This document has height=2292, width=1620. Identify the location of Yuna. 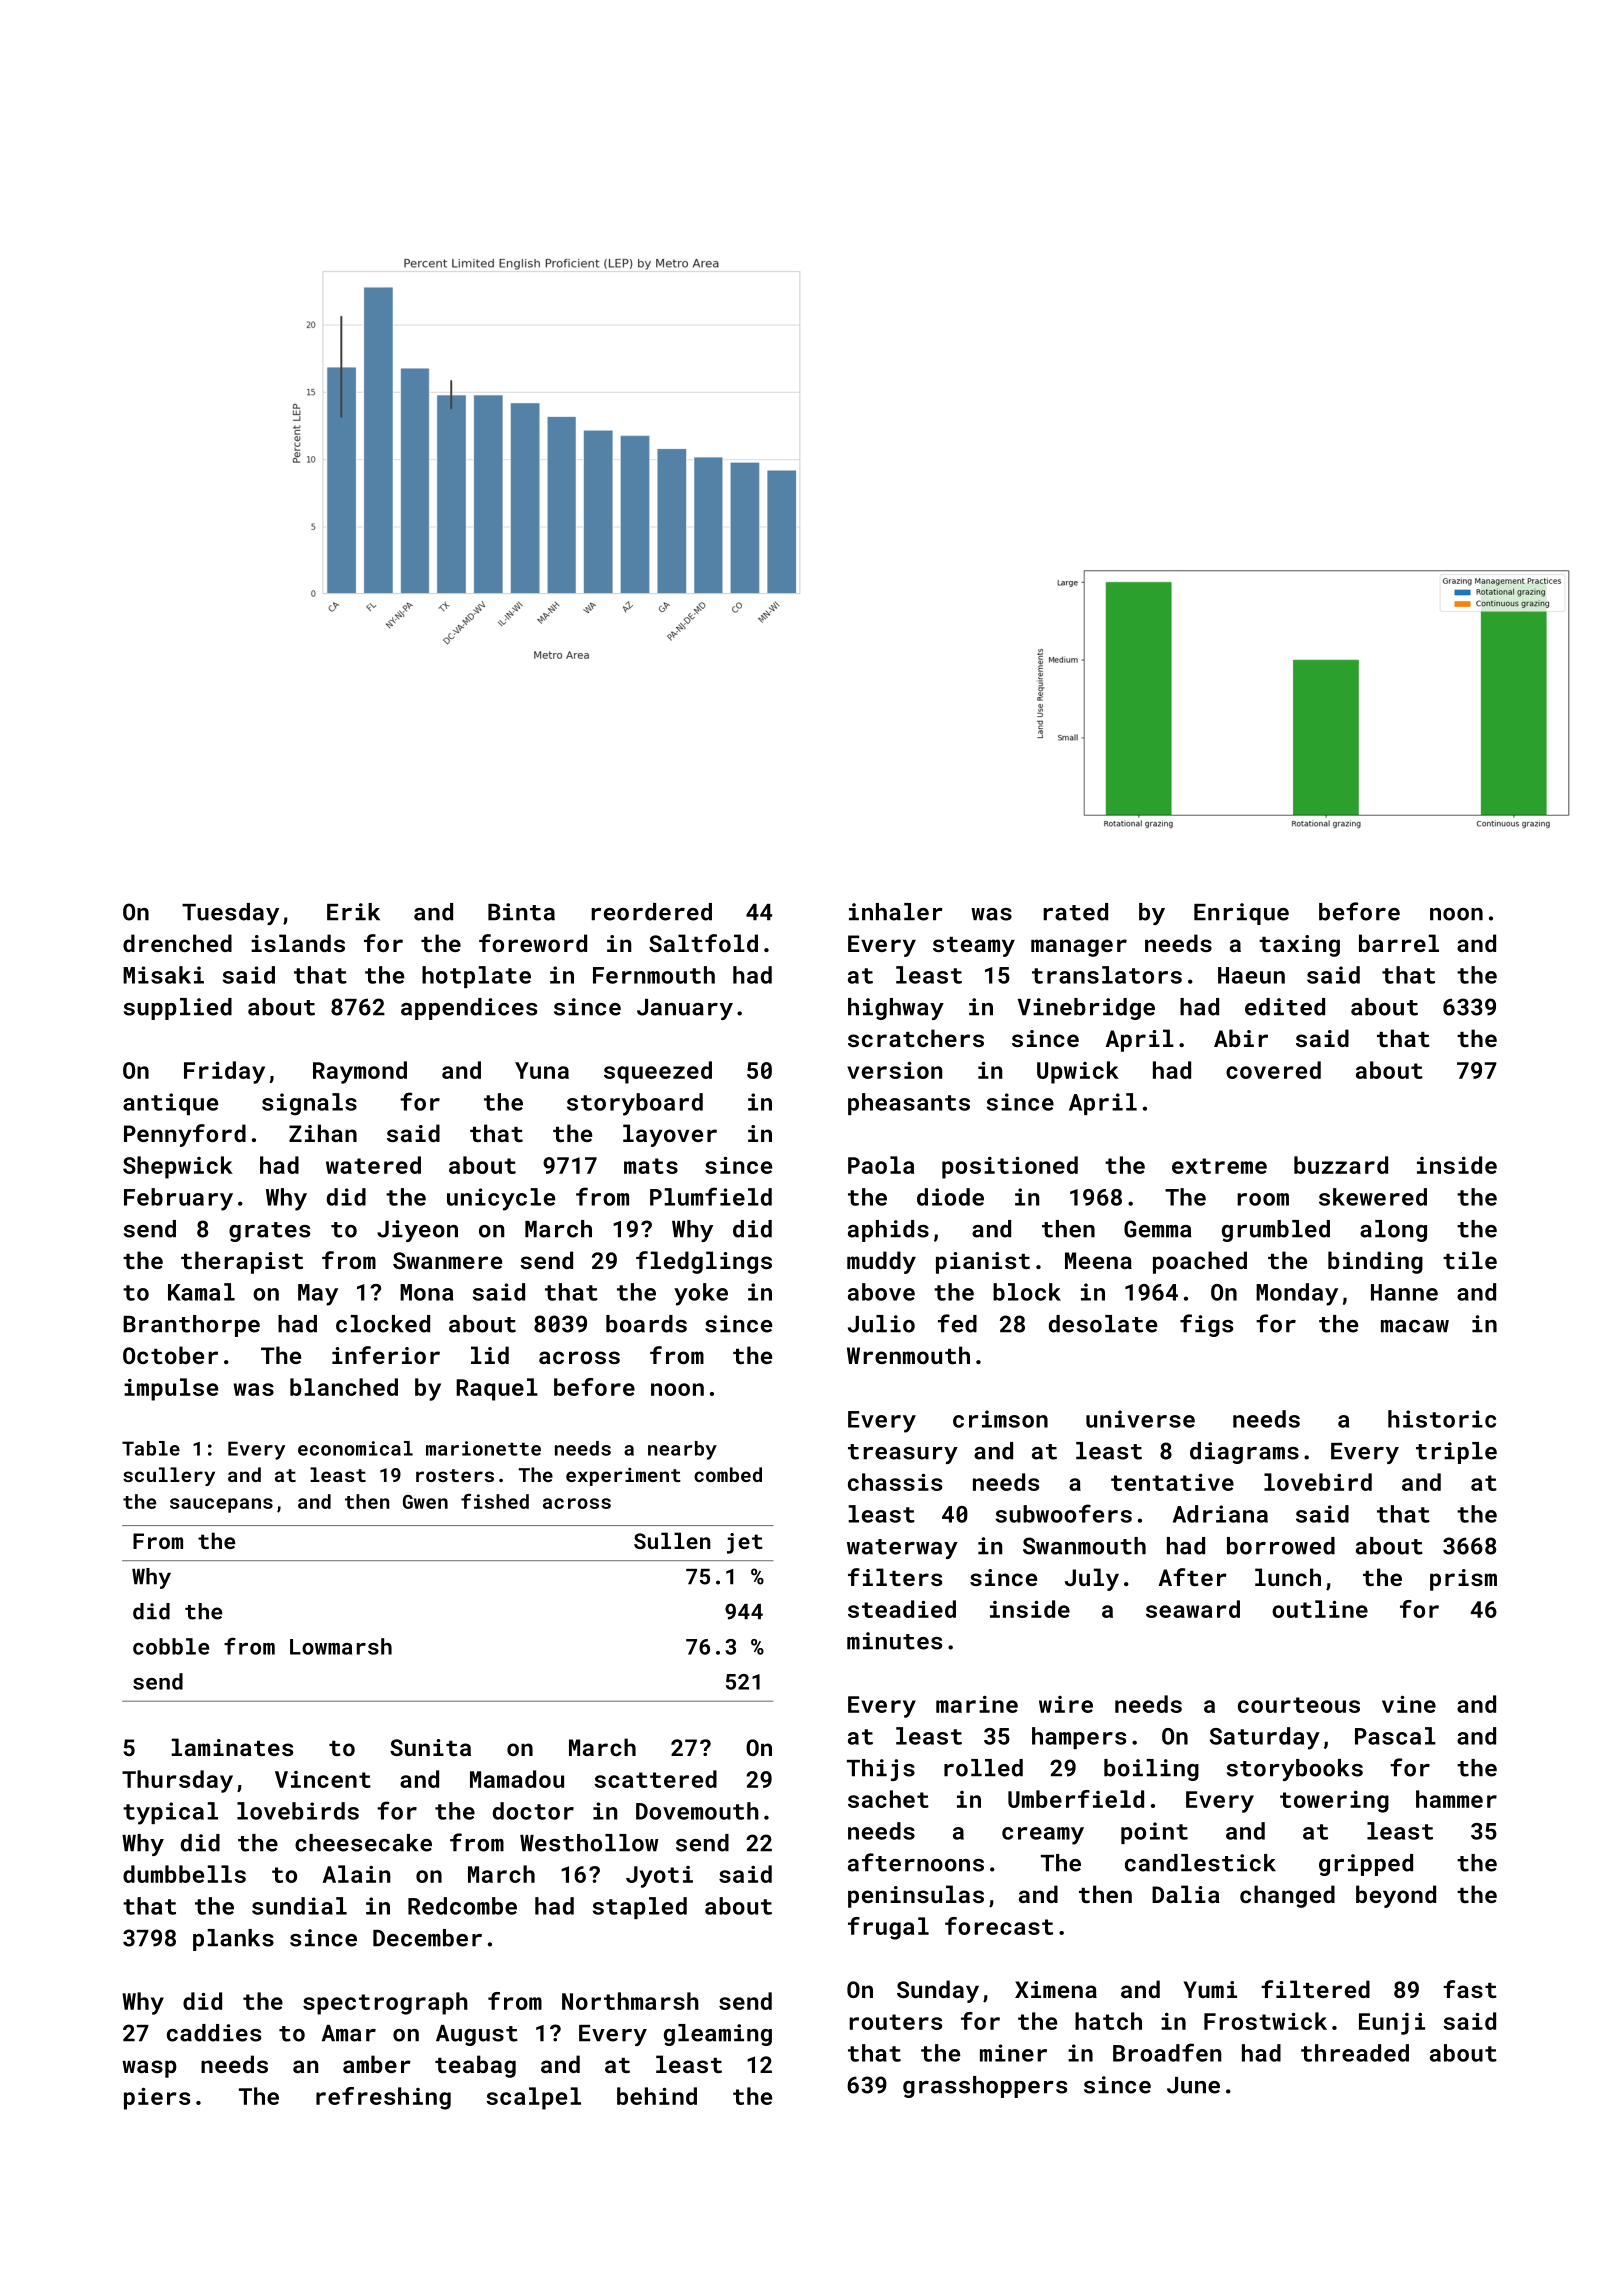
(542, 1070).
